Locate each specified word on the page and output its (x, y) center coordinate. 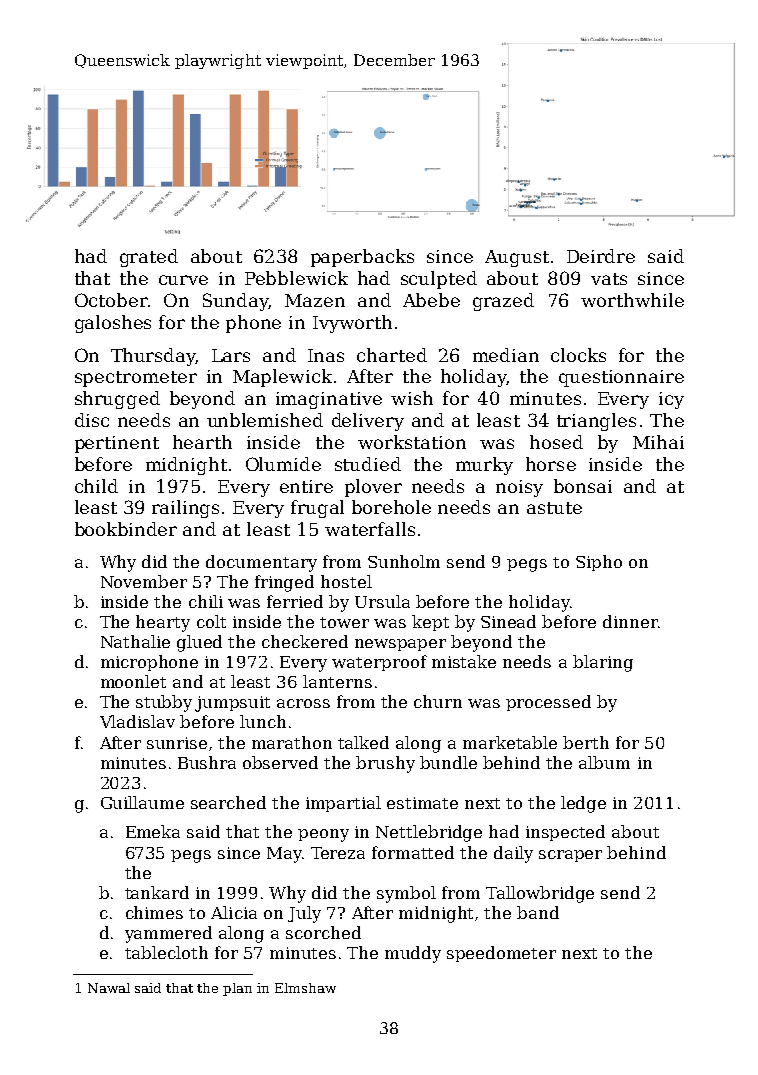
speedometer (501, 954)
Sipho (599, 563)
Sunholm (404, 561)
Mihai (658, 442)
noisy (519, 488)
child (96, 486)
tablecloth (166, 952)
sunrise (177, 743)
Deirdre (601, 256)
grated (149, 258)
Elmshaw (305, 988)
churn (438, 701)
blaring (603, 663)
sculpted (439, 280)
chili (206, 601)
